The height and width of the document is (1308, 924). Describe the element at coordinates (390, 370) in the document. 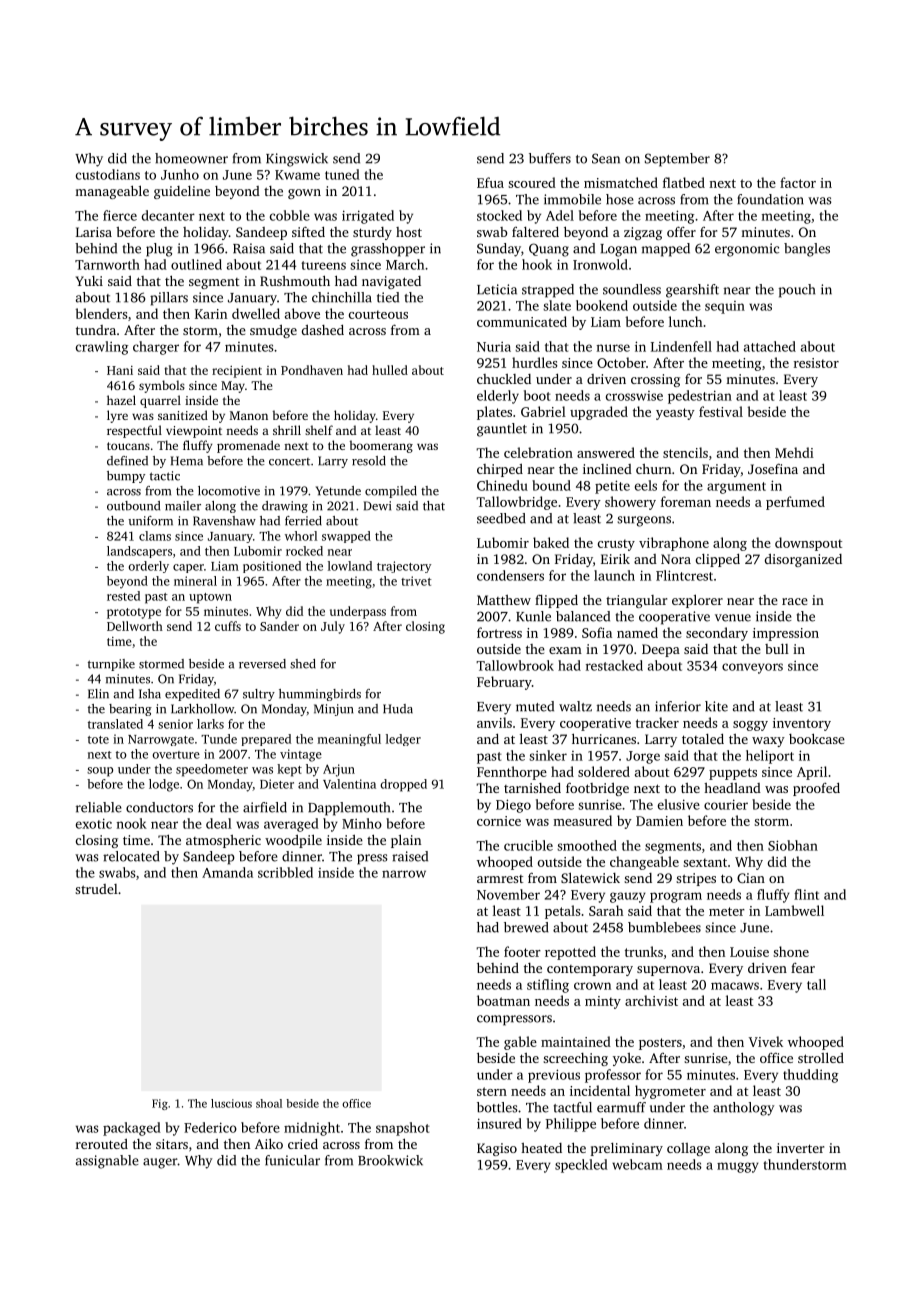

I see `hulled` at that location.
